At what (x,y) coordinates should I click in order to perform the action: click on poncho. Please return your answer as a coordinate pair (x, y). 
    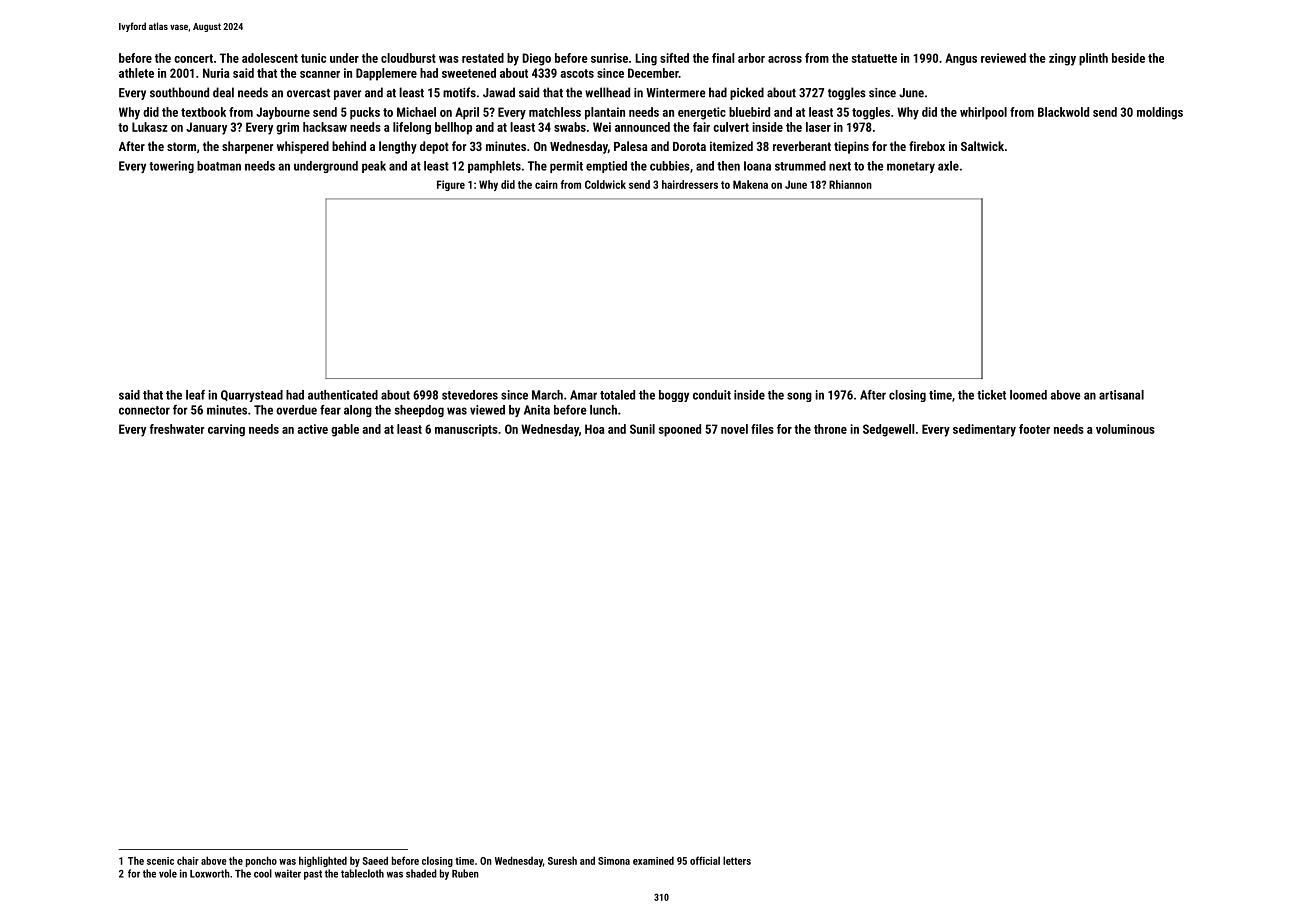
    Looking at the image, I should click on (261, 861).
